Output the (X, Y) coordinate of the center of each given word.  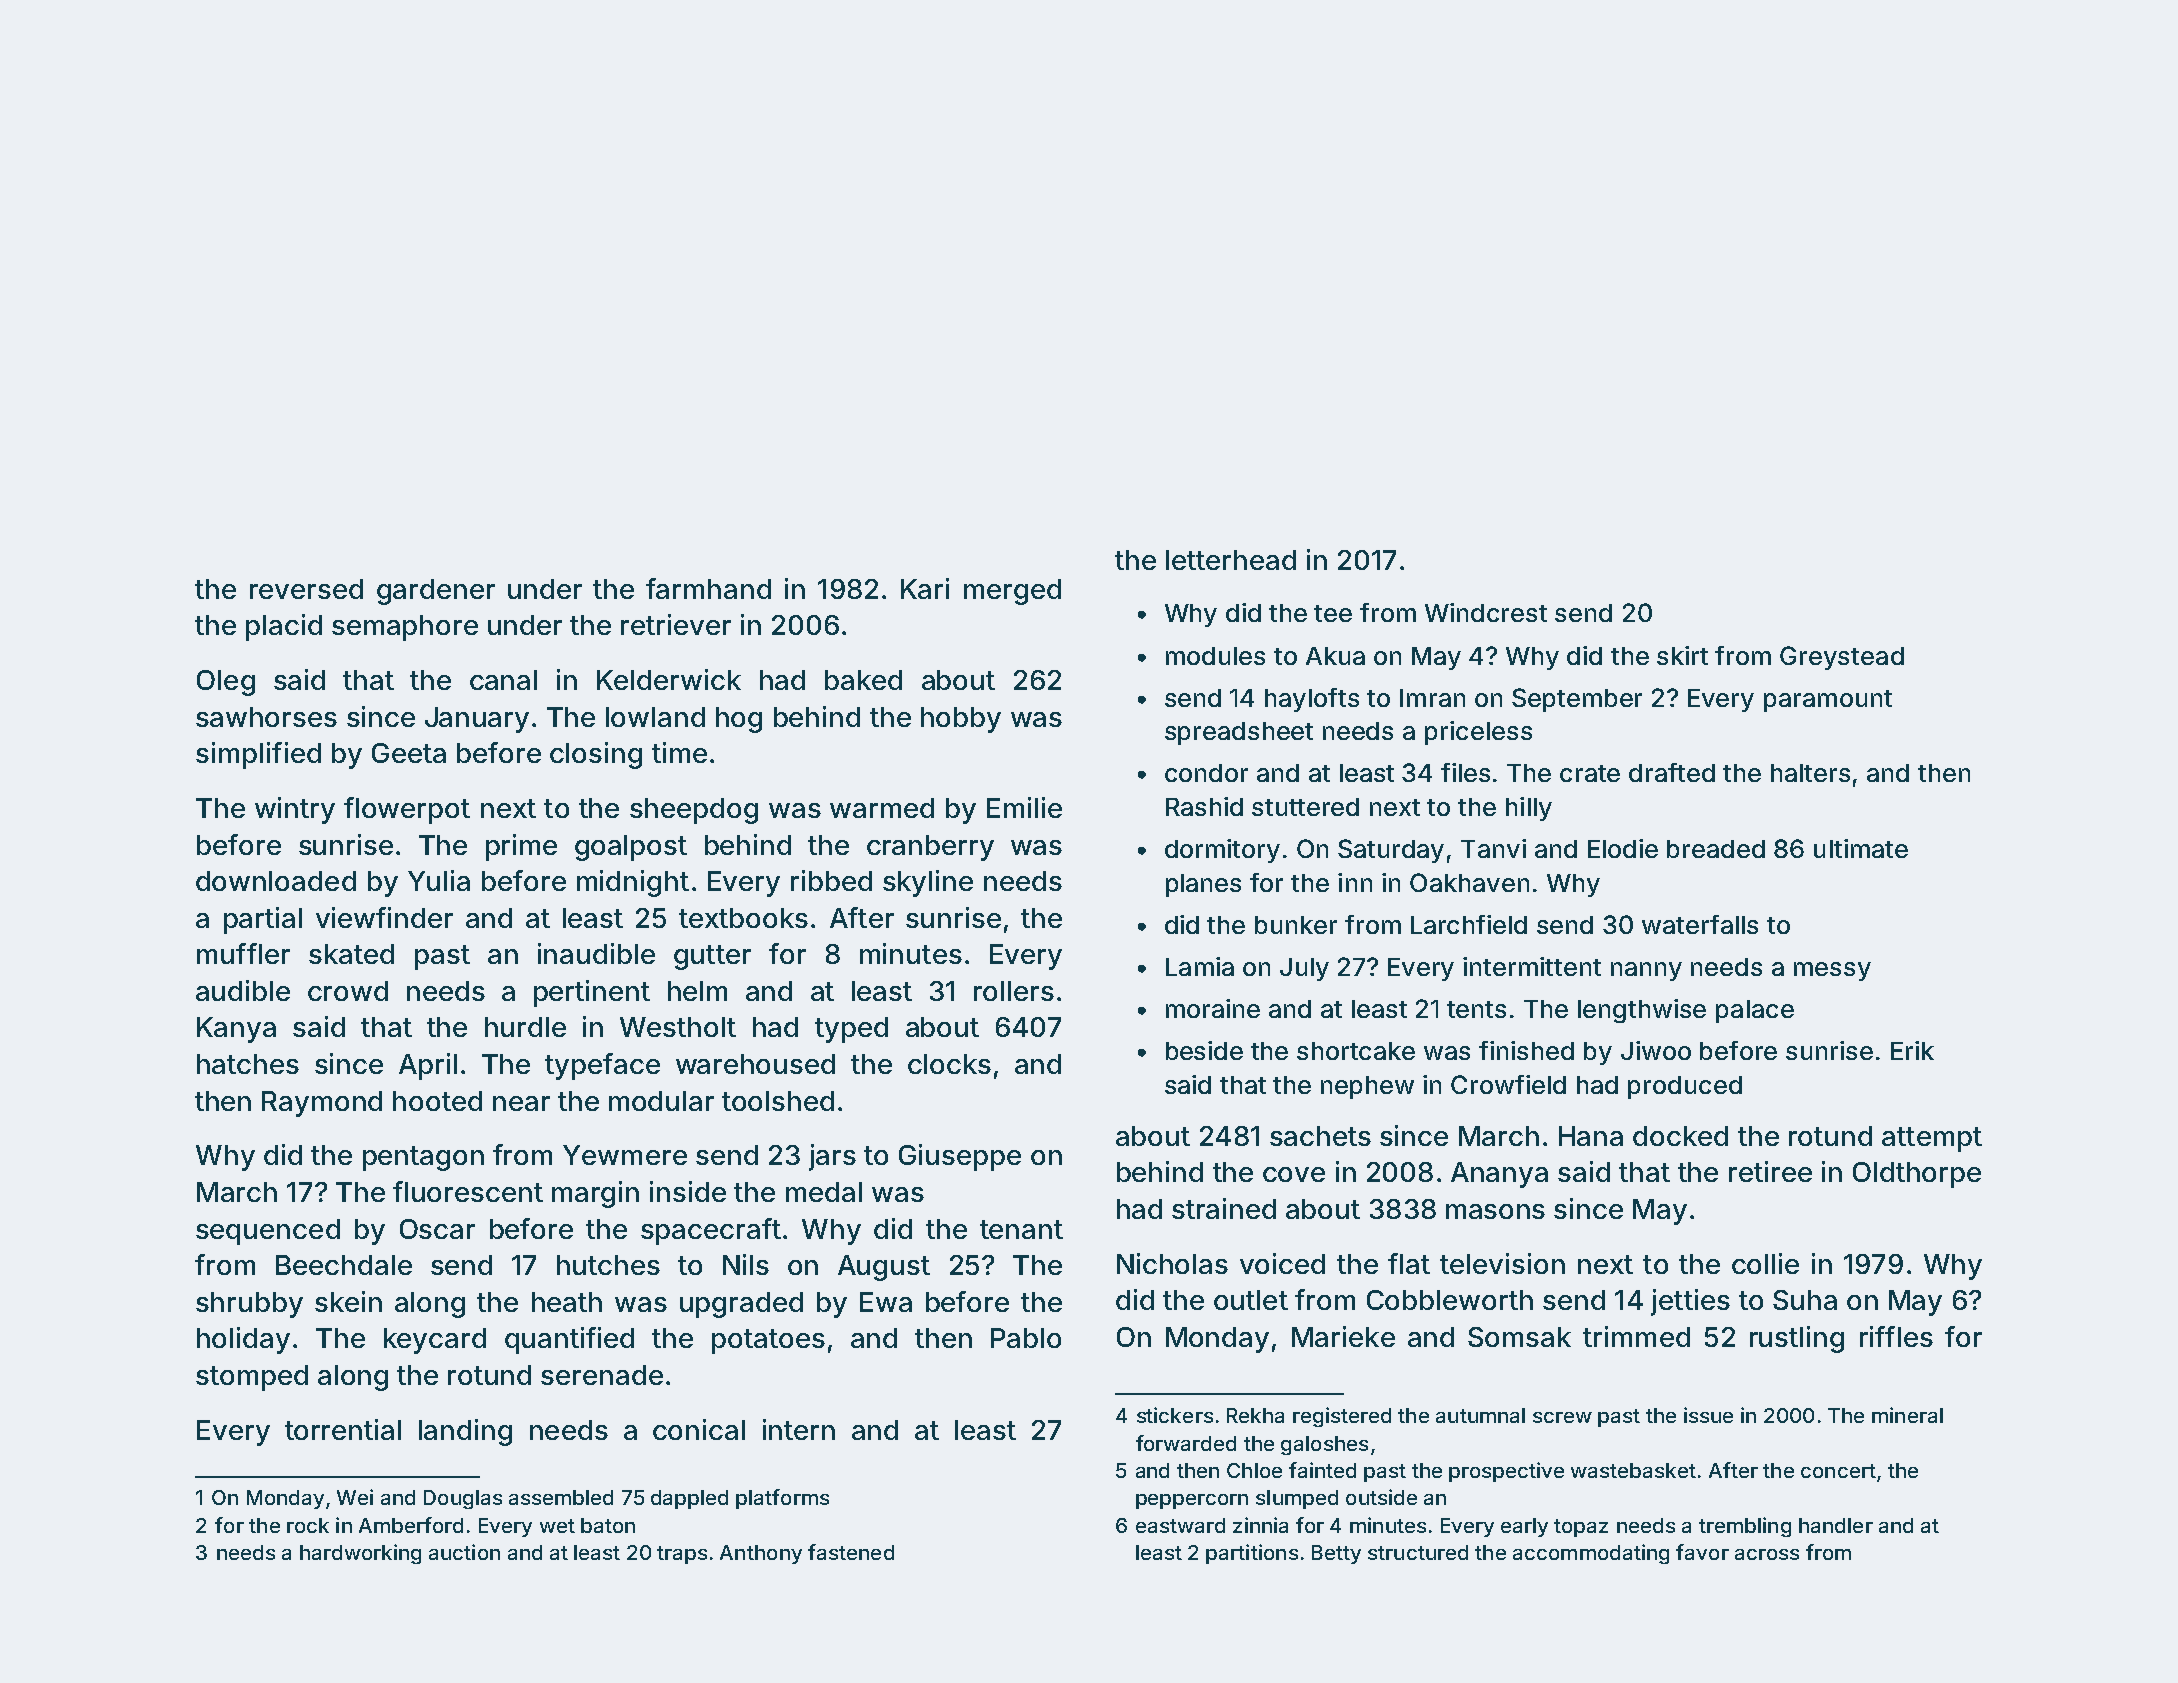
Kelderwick (669, 679)
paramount (1828, 701)
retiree (1770, 1171)
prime (521, 847)
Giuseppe (960, 1157)
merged (1012, 592)
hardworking (360, 1554)
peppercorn (1192, 1501)
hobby (961, 720)
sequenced (268, 1232)
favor (1702, 1552)
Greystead (1842, 658)
